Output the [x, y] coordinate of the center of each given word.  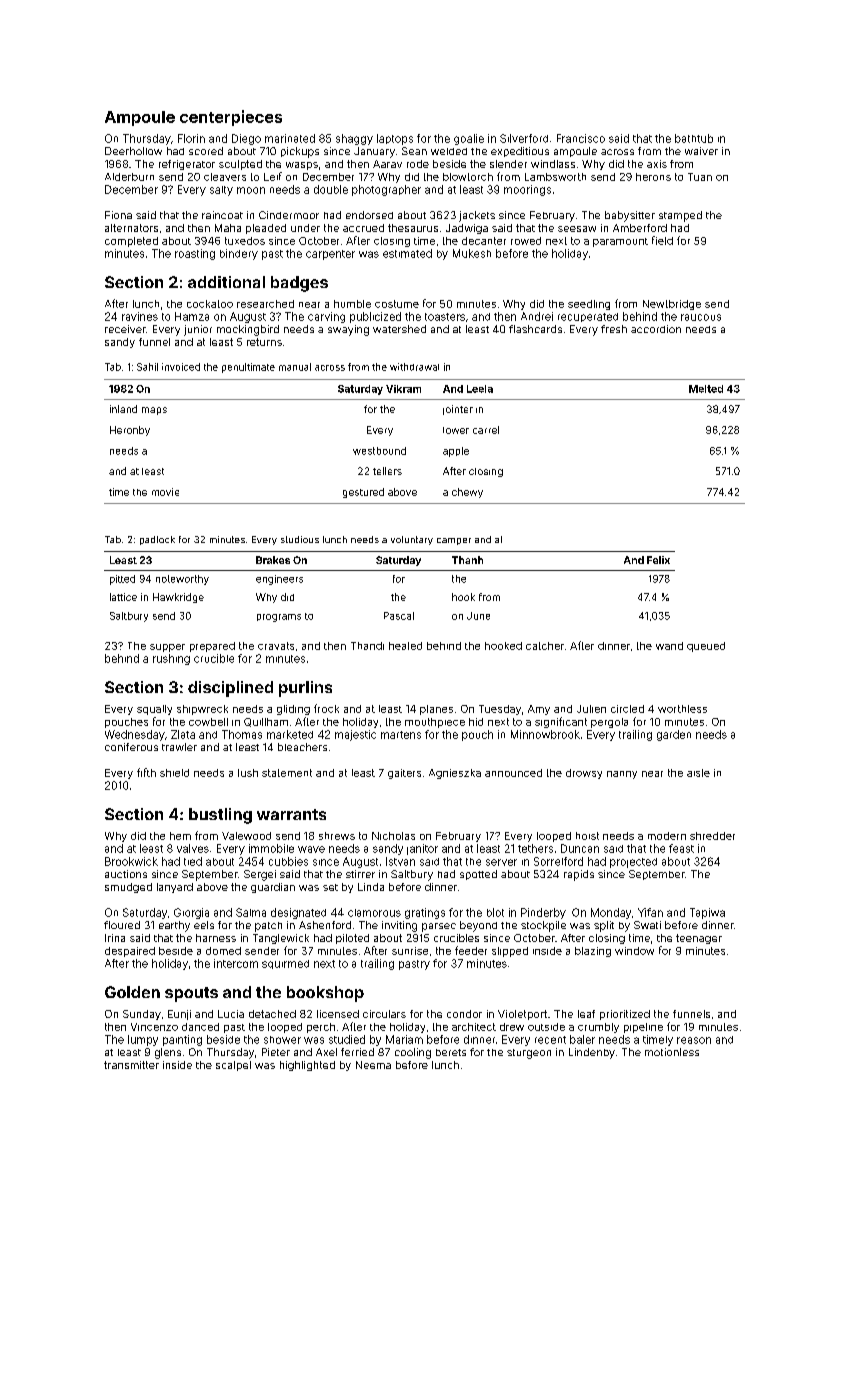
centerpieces [231, 118]
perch [321, 1028]
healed [405, 646]
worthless [682, 709]
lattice [123, 597]
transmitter [131, 1065]
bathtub [694, 138]
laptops [395, 139]
